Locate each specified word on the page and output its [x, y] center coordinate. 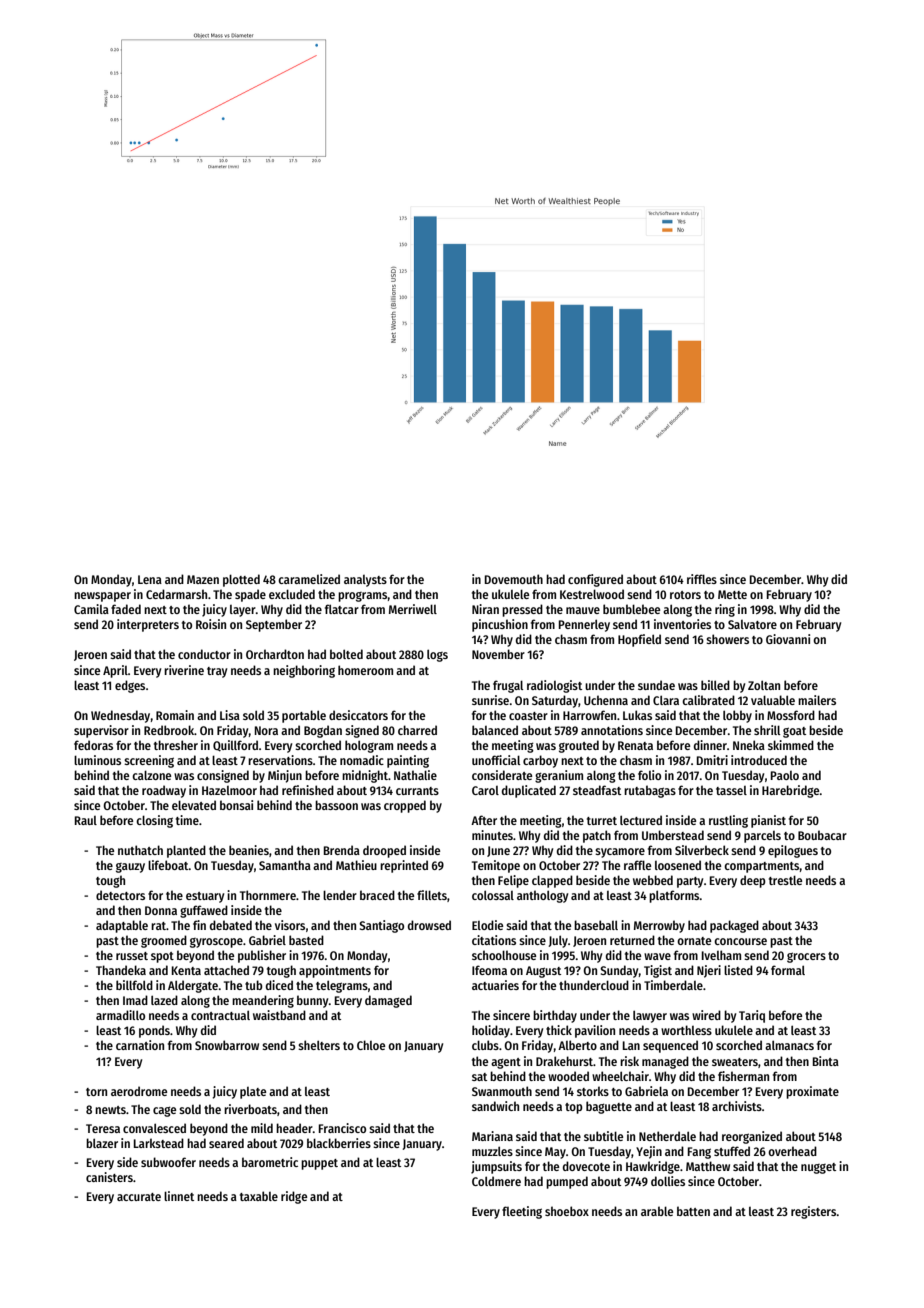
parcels [762, 837]
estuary [205, 897]
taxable [259, 1196]
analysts [365, 581]
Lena [150, 579]
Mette [732, 594]
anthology [542, 896]
